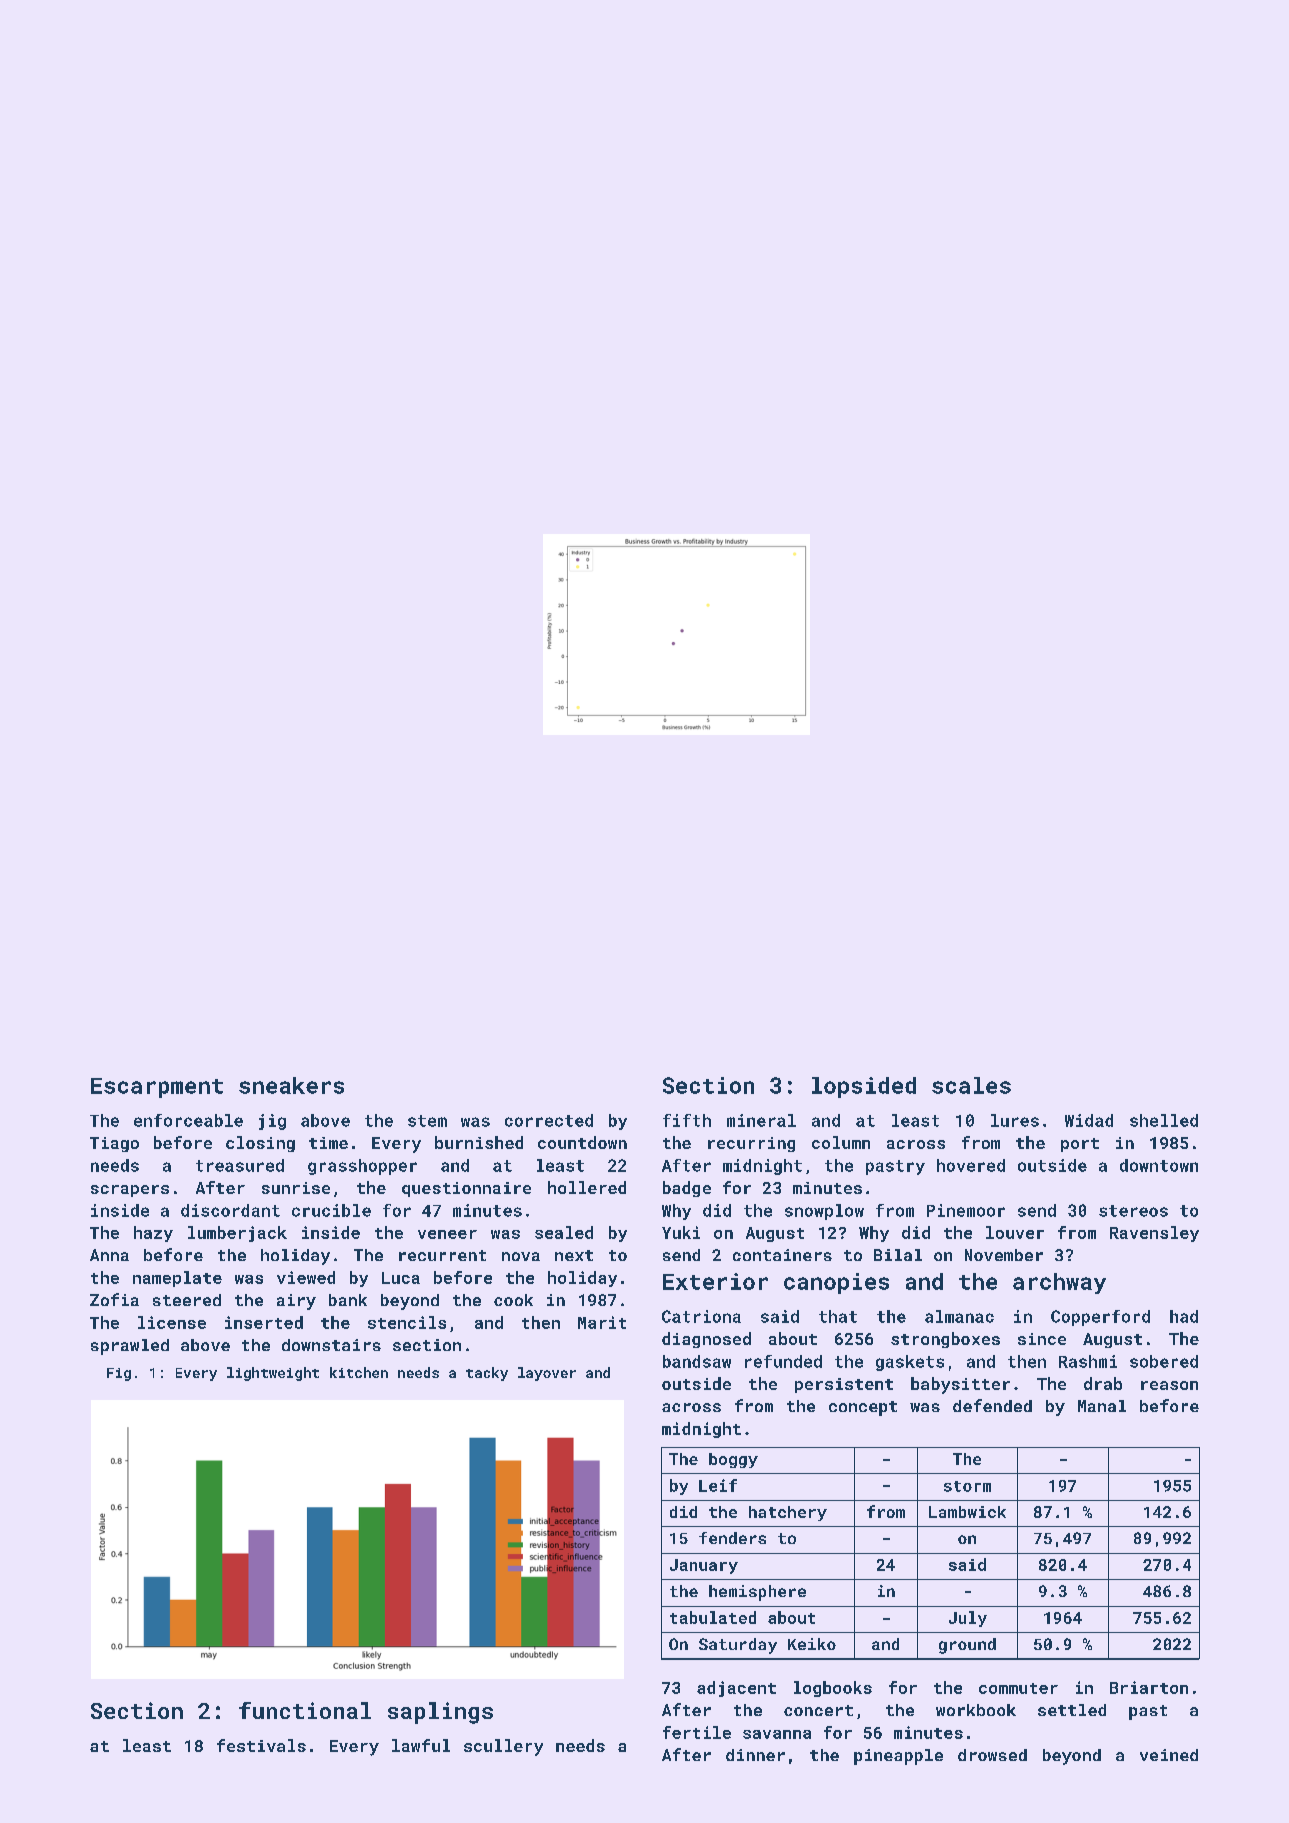 Image resolution: width=1289 pixels, height=1823 pixels. Describe the element at coordinates (788, 1513) in the document. I see `hatchery` at that location.
